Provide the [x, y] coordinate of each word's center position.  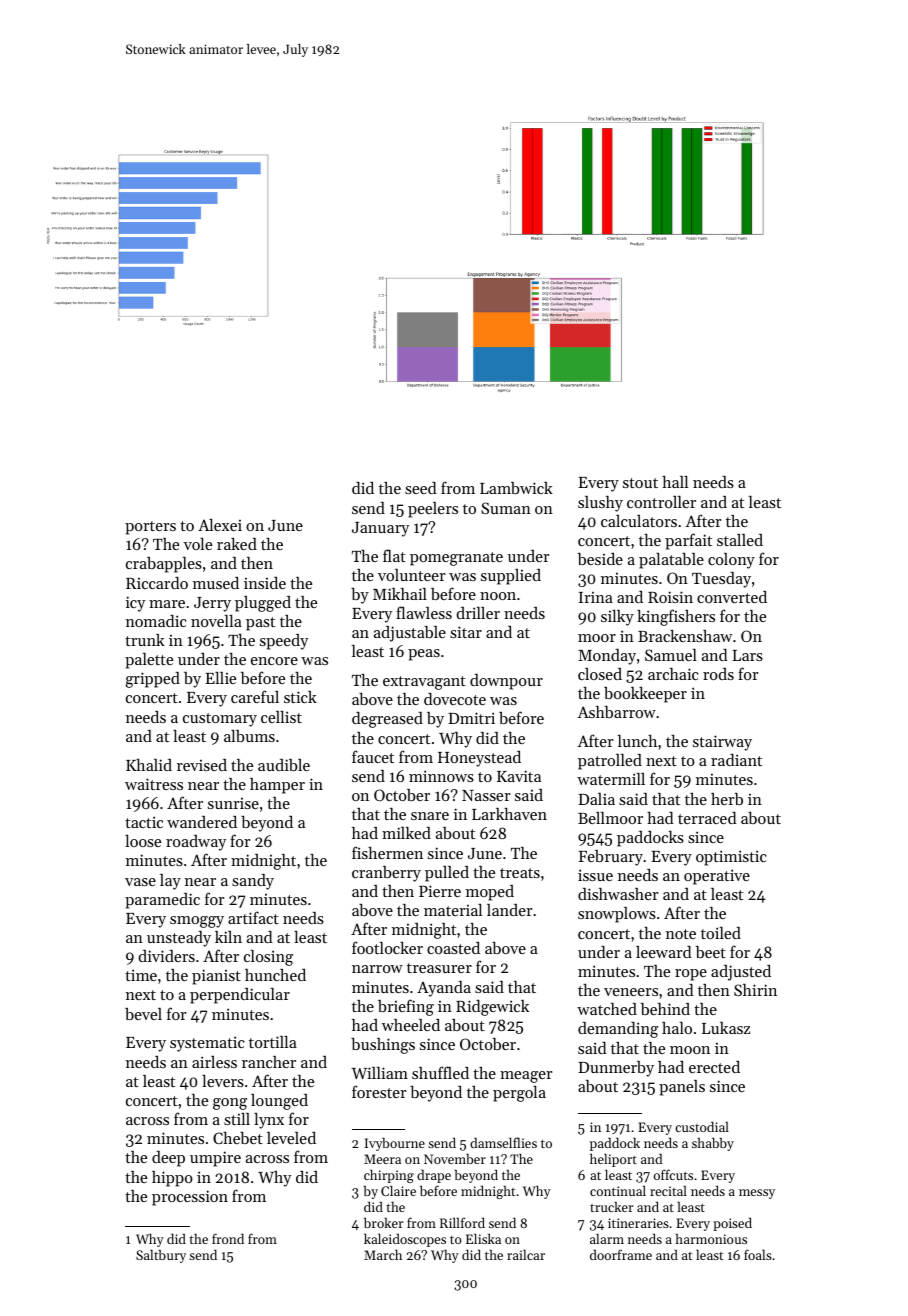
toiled [721, 933]
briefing [406, 1007]
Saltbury [161, 1256]
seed [421, 488]
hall [675, 482]
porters [150, 528]
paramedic [162, 901]
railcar [526, 1254]
